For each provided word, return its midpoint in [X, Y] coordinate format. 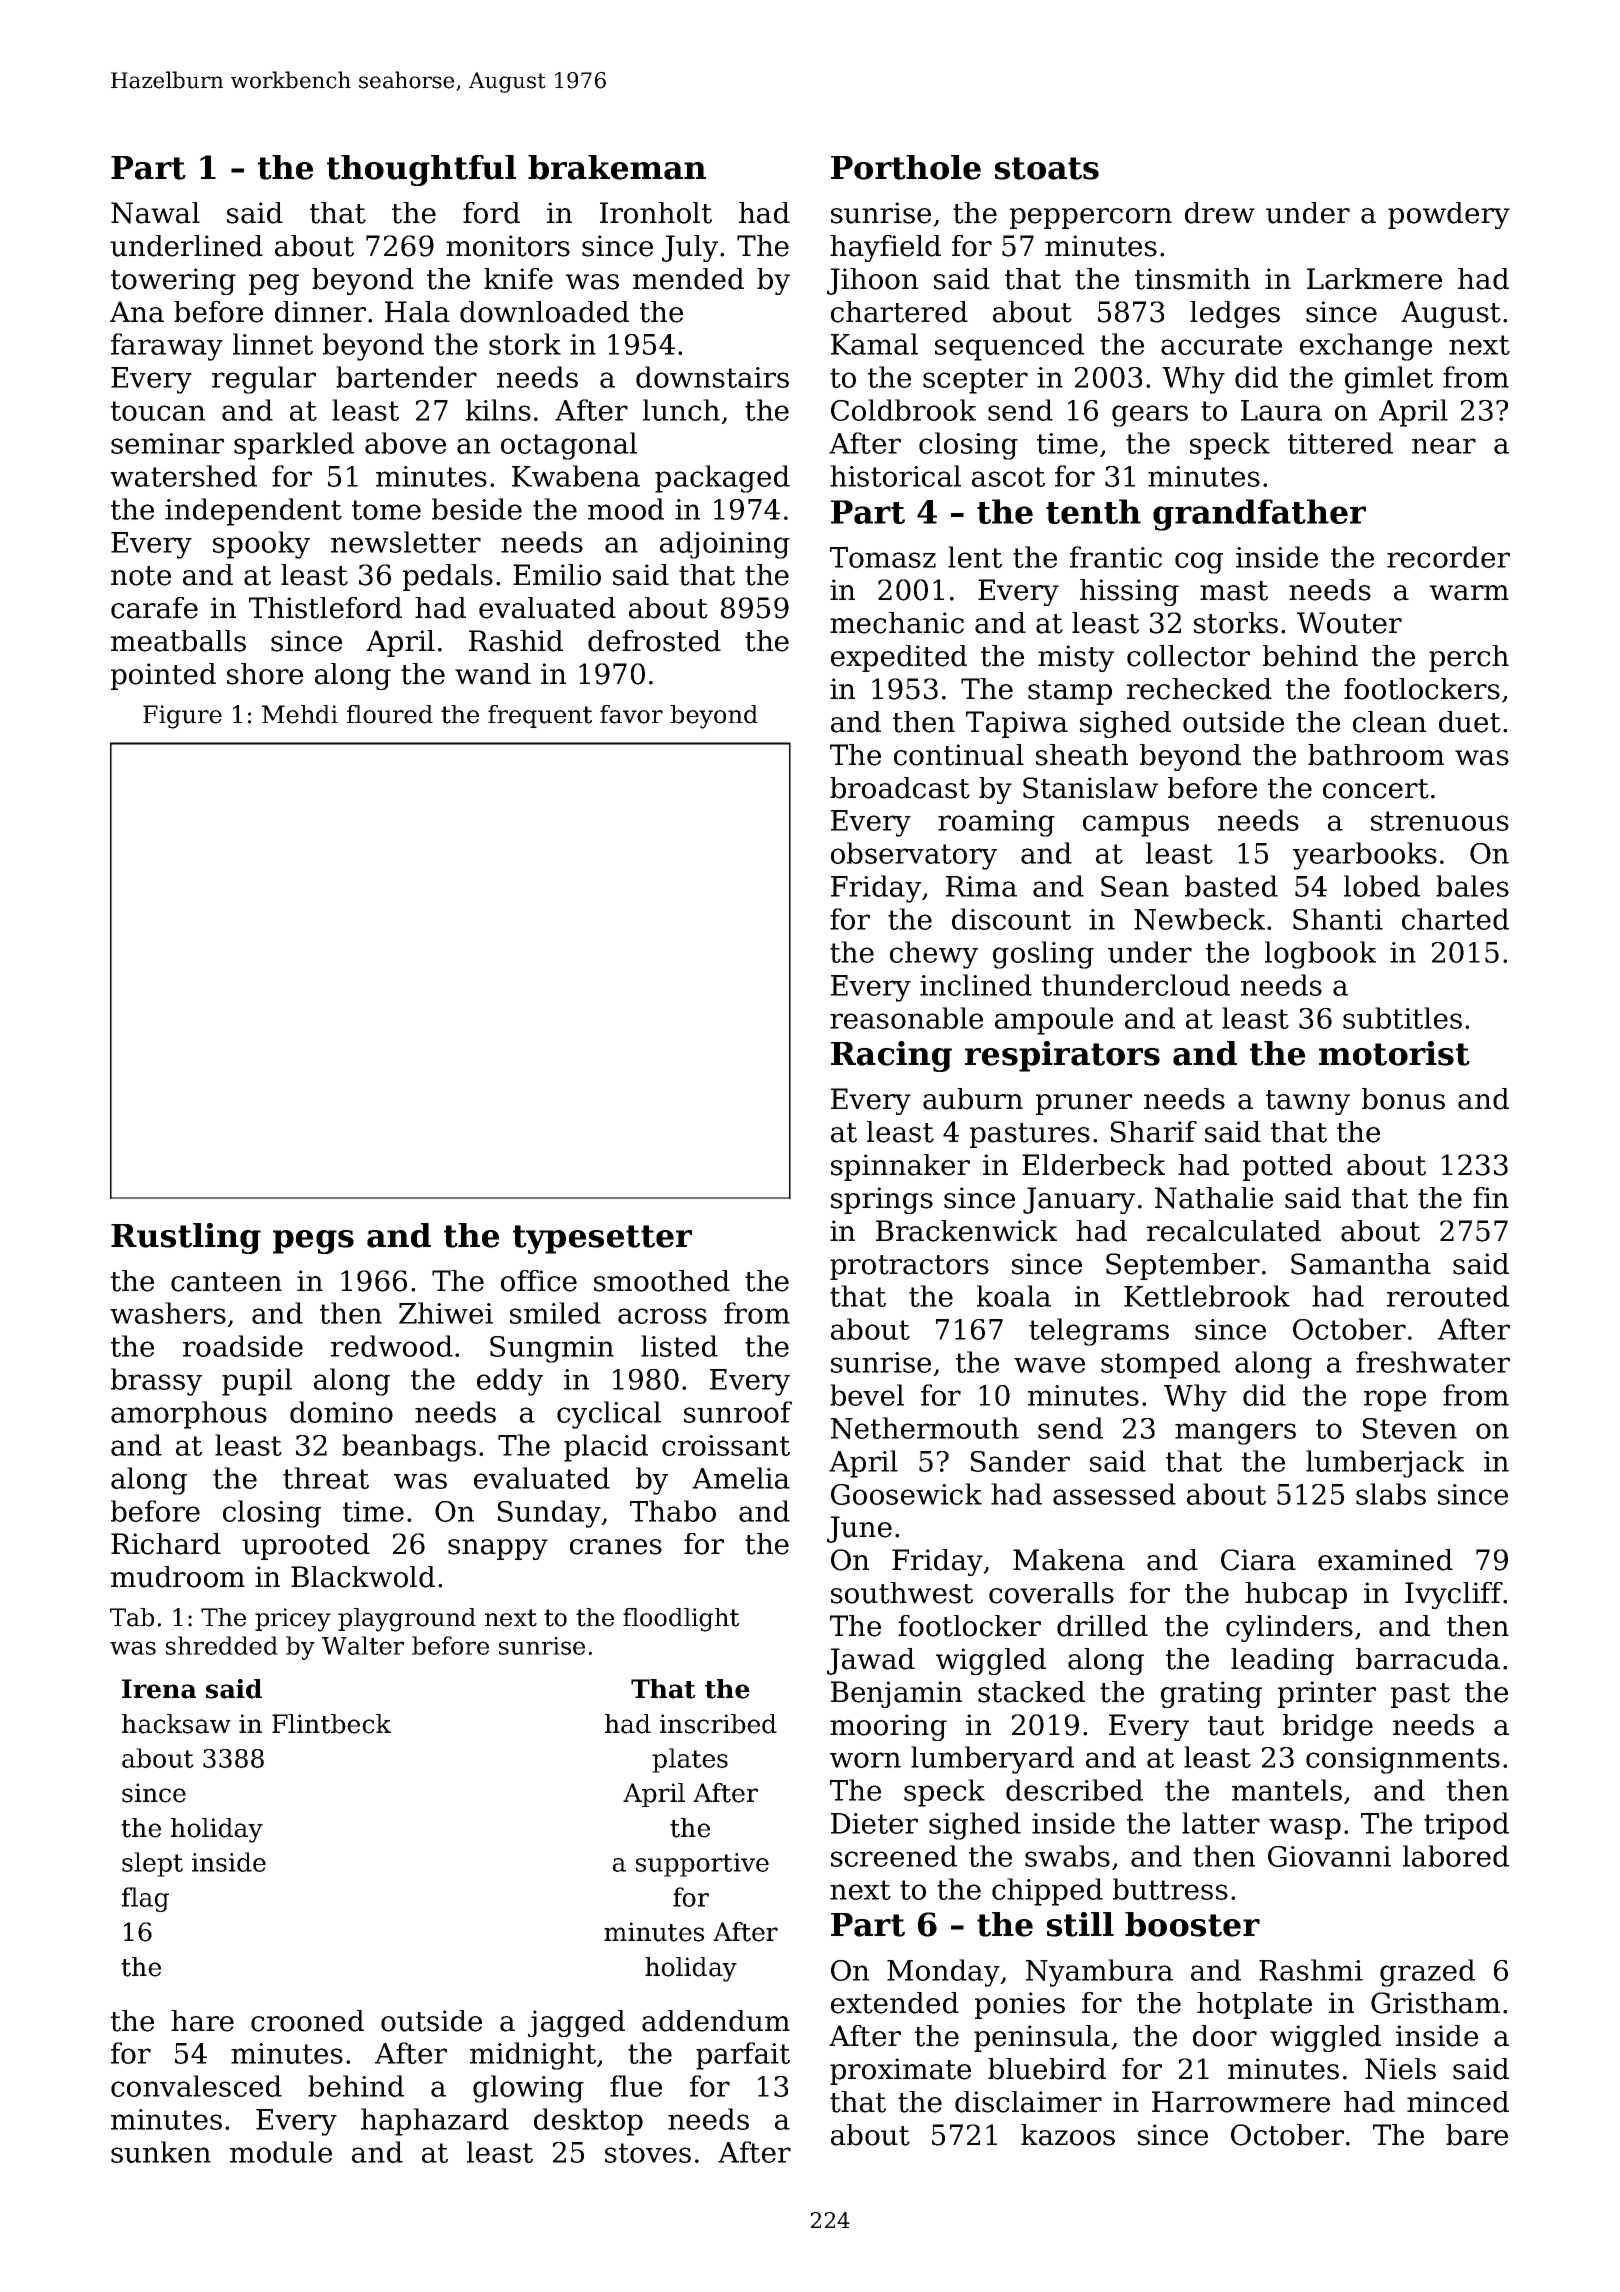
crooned [307, 2021]
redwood [392, 1346]
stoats [1047, 168]
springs [882, 1200]
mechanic [897, 623]
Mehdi [300, 714]
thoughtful [421, 170]
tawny [1308, 1102]
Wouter [1349, 623]
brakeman [617, 167]
